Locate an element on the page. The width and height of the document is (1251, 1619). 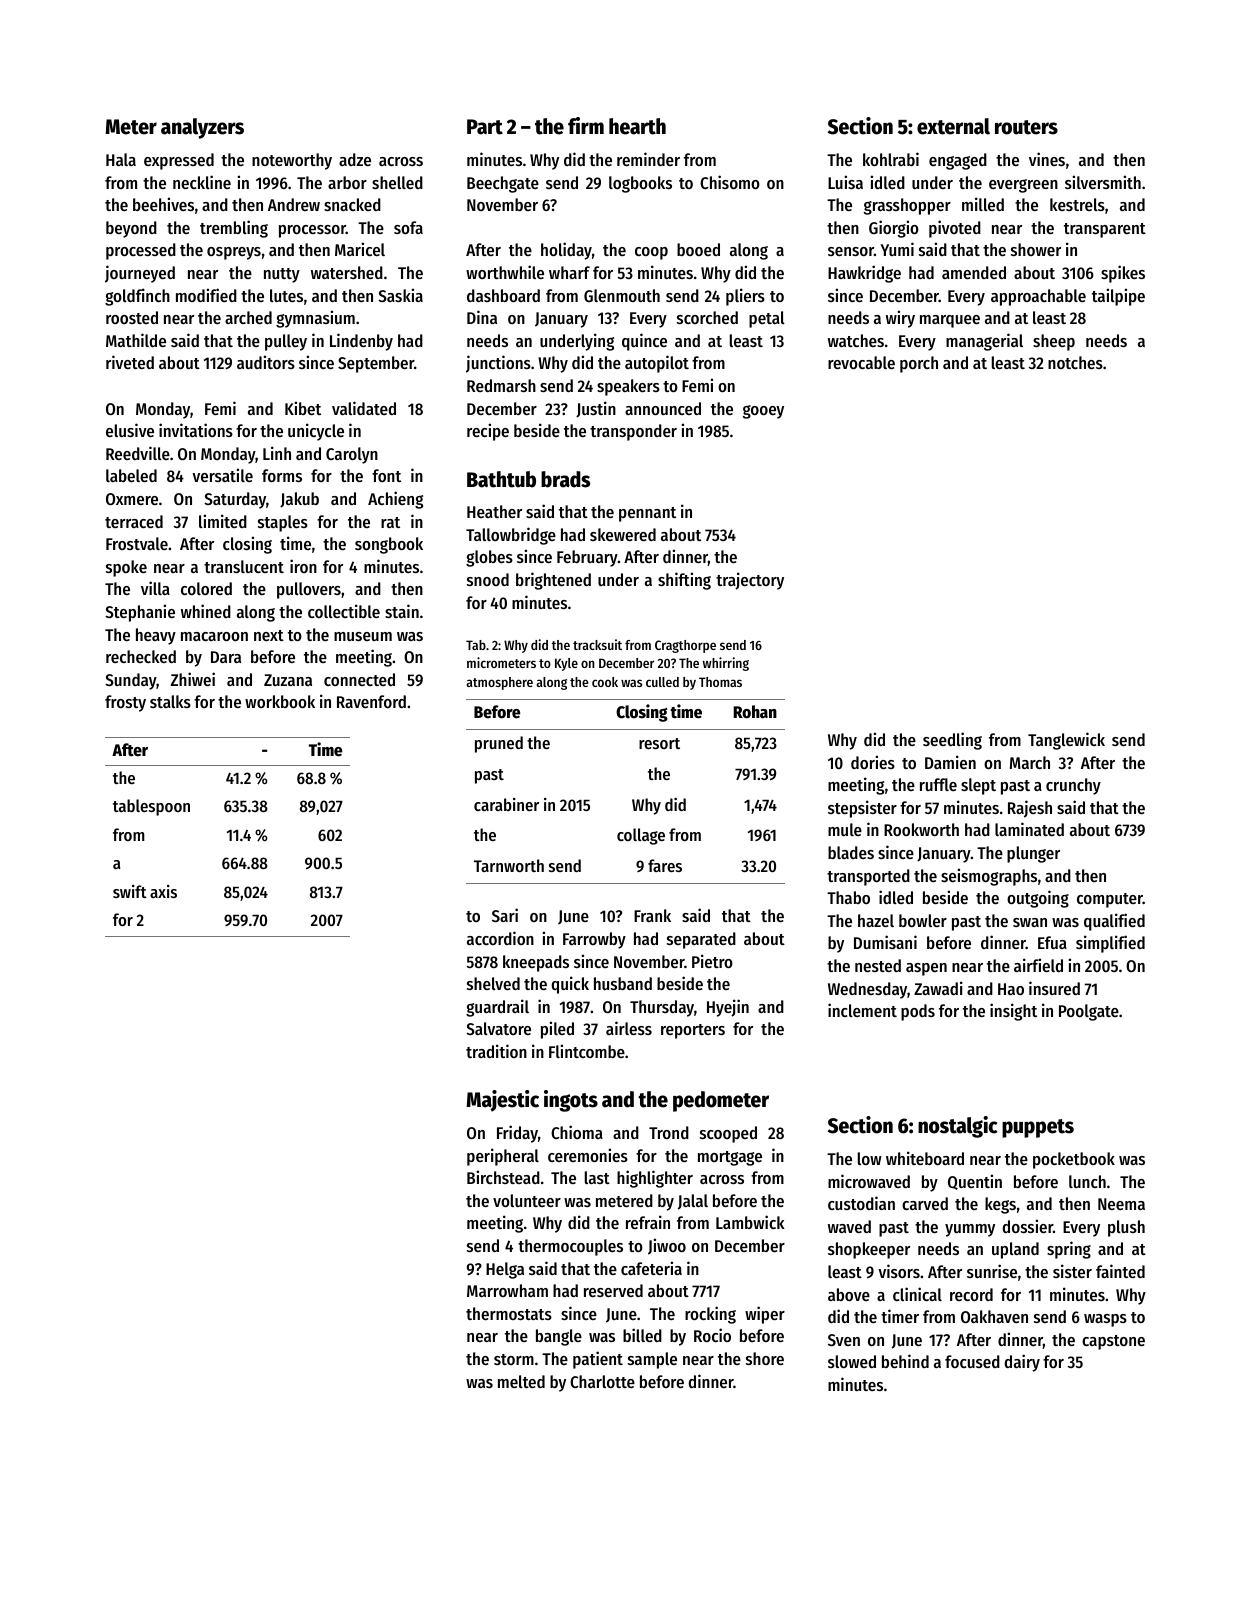
vines is located at coordinates (1047, 159).
